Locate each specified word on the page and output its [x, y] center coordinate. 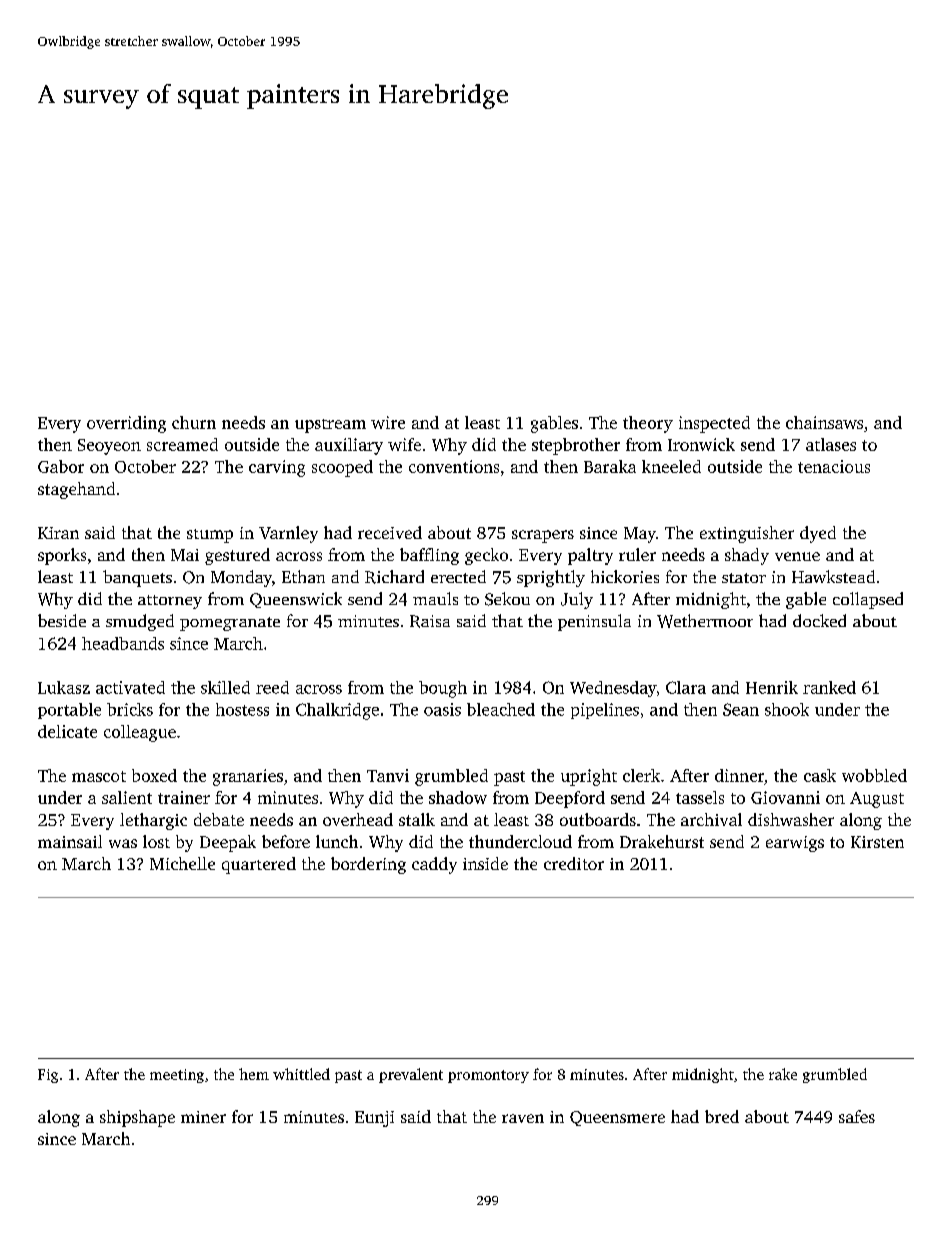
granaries [248, 777]
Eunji [374, 1119]
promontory [488, 1076]
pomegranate [230, 624]
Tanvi [388, 775]
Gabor [61, 466]
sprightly [551, 578]
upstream [330, 426]
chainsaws [824, 422]
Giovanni [785, 797]
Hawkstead [833, 576]
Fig [48, 1076]
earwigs [795, 844]
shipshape [137, 1118]
